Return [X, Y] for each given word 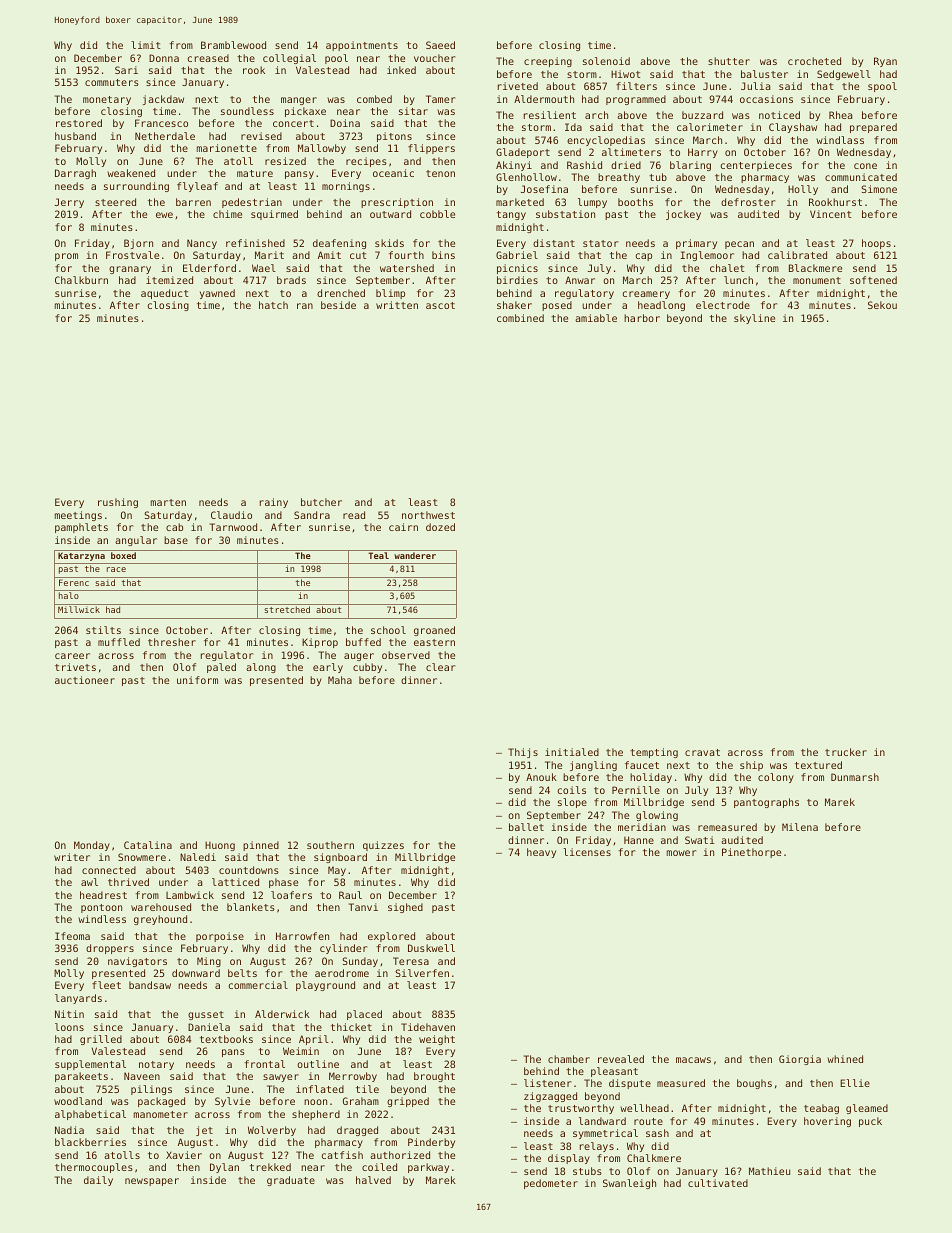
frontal [264, 1064]
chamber [569, 1059]
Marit [269, 255]
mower [681, 853]
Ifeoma [72, 936]
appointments [362, 46]
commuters [112, 82]
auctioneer [85, 680]
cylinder [343, 949]
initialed [572, 752]
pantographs [766, 803]
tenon [440, 173]
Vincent [831, 214]
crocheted [814, 61]
